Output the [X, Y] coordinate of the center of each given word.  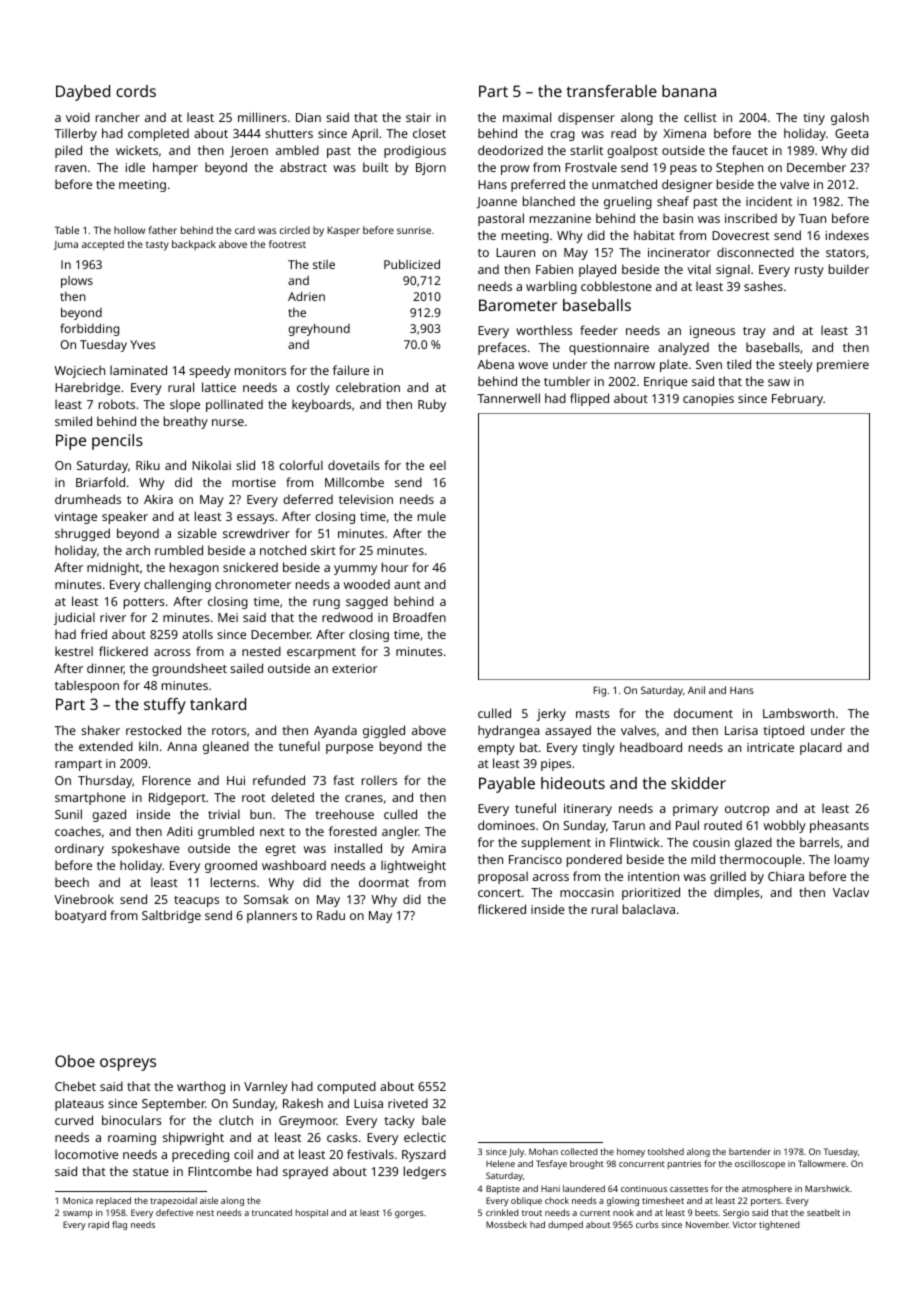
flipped [589, 399]
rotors [229, 731]
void [78, 117]
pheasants [839, 826]
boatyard [80, 916]
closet [429, 133]
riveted [408, 1103]
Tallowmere [822, 1163]
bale [434, 1120]
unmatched [624, 184]
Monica [78, 1200]
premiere [843, 366]
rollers [379, 780]
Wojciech [80, 371]
